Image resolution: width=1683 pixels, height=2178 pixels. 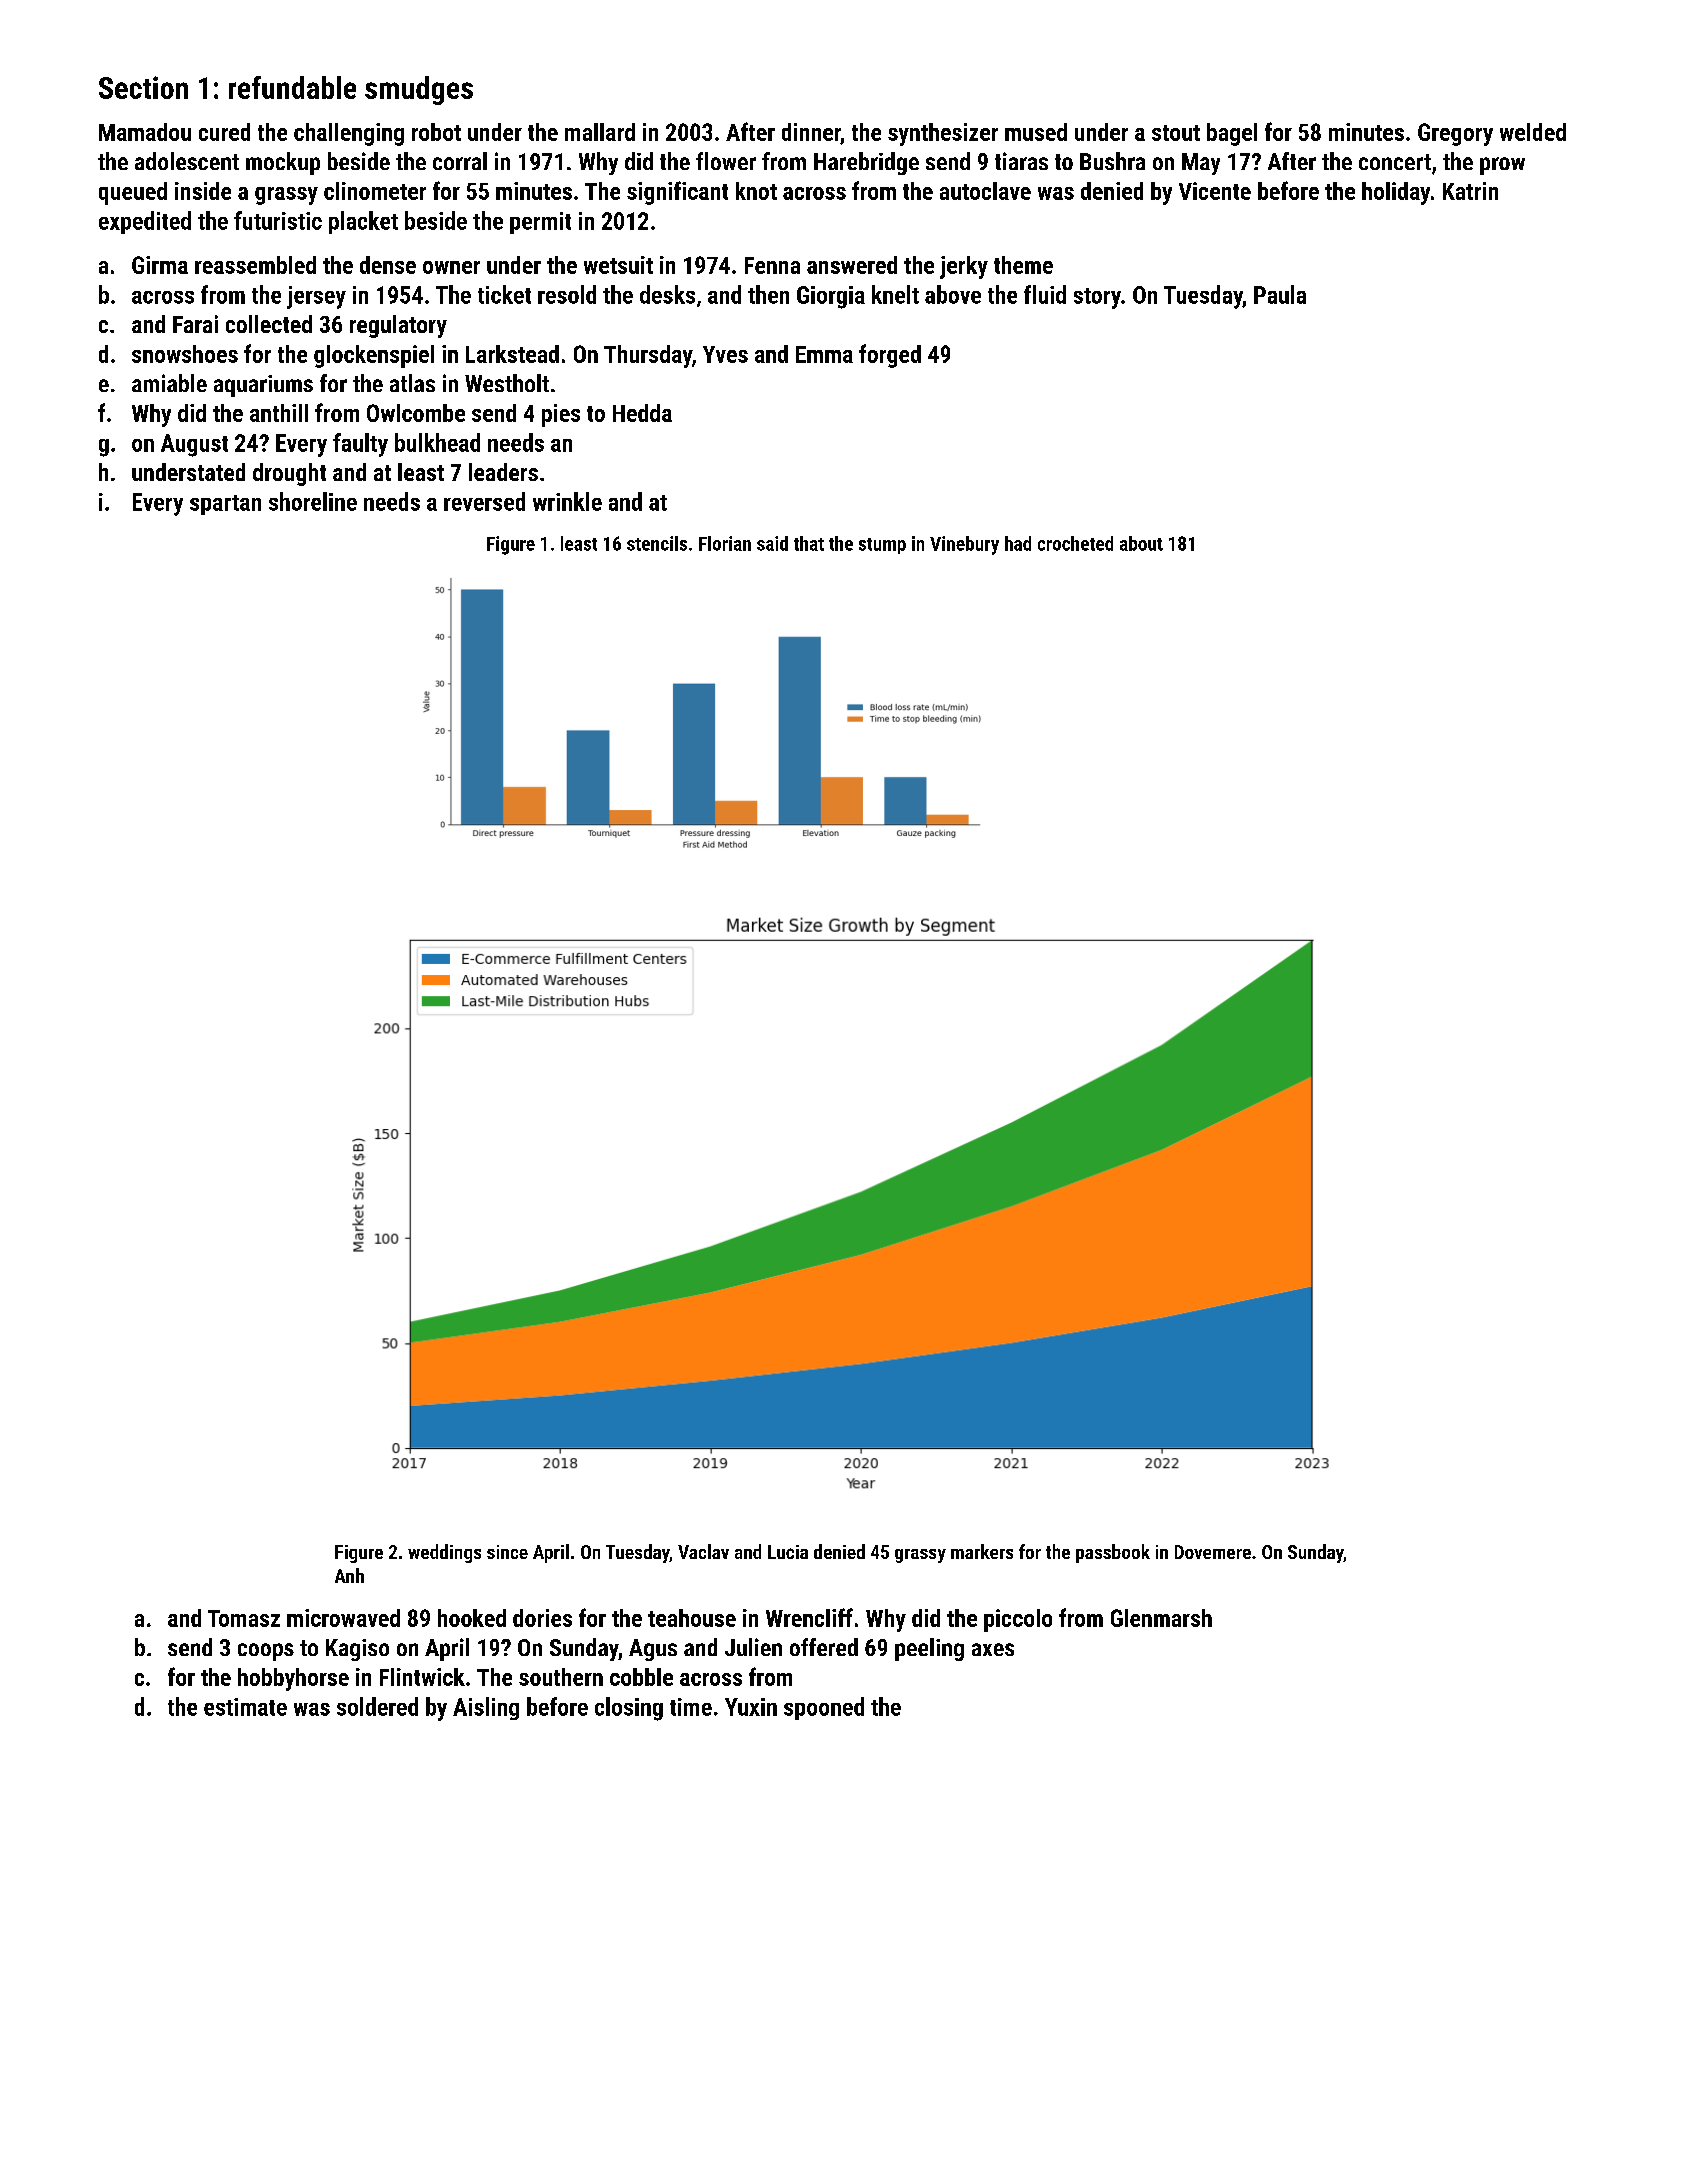 What do you see at coordinates (1075, 543) in the document?
I see `crocheted` at bounding box center [1075, 543].
